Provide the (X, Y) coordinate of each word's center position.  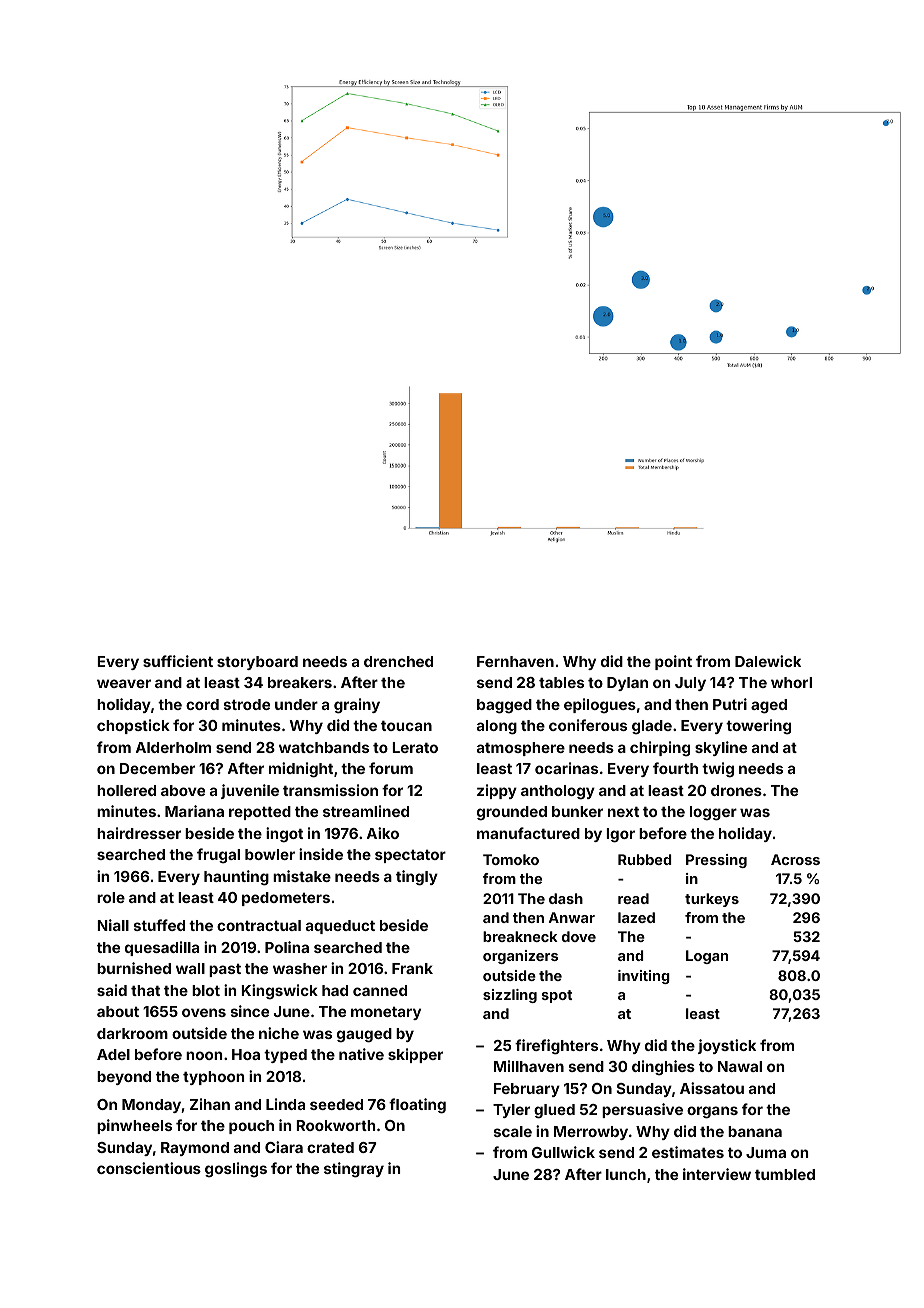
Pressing (716, 861)
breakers (300, 682)
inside (321, 854)
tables (561, 682)
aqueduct (340, 927)
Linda (285, 1104)
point (673, 662)
